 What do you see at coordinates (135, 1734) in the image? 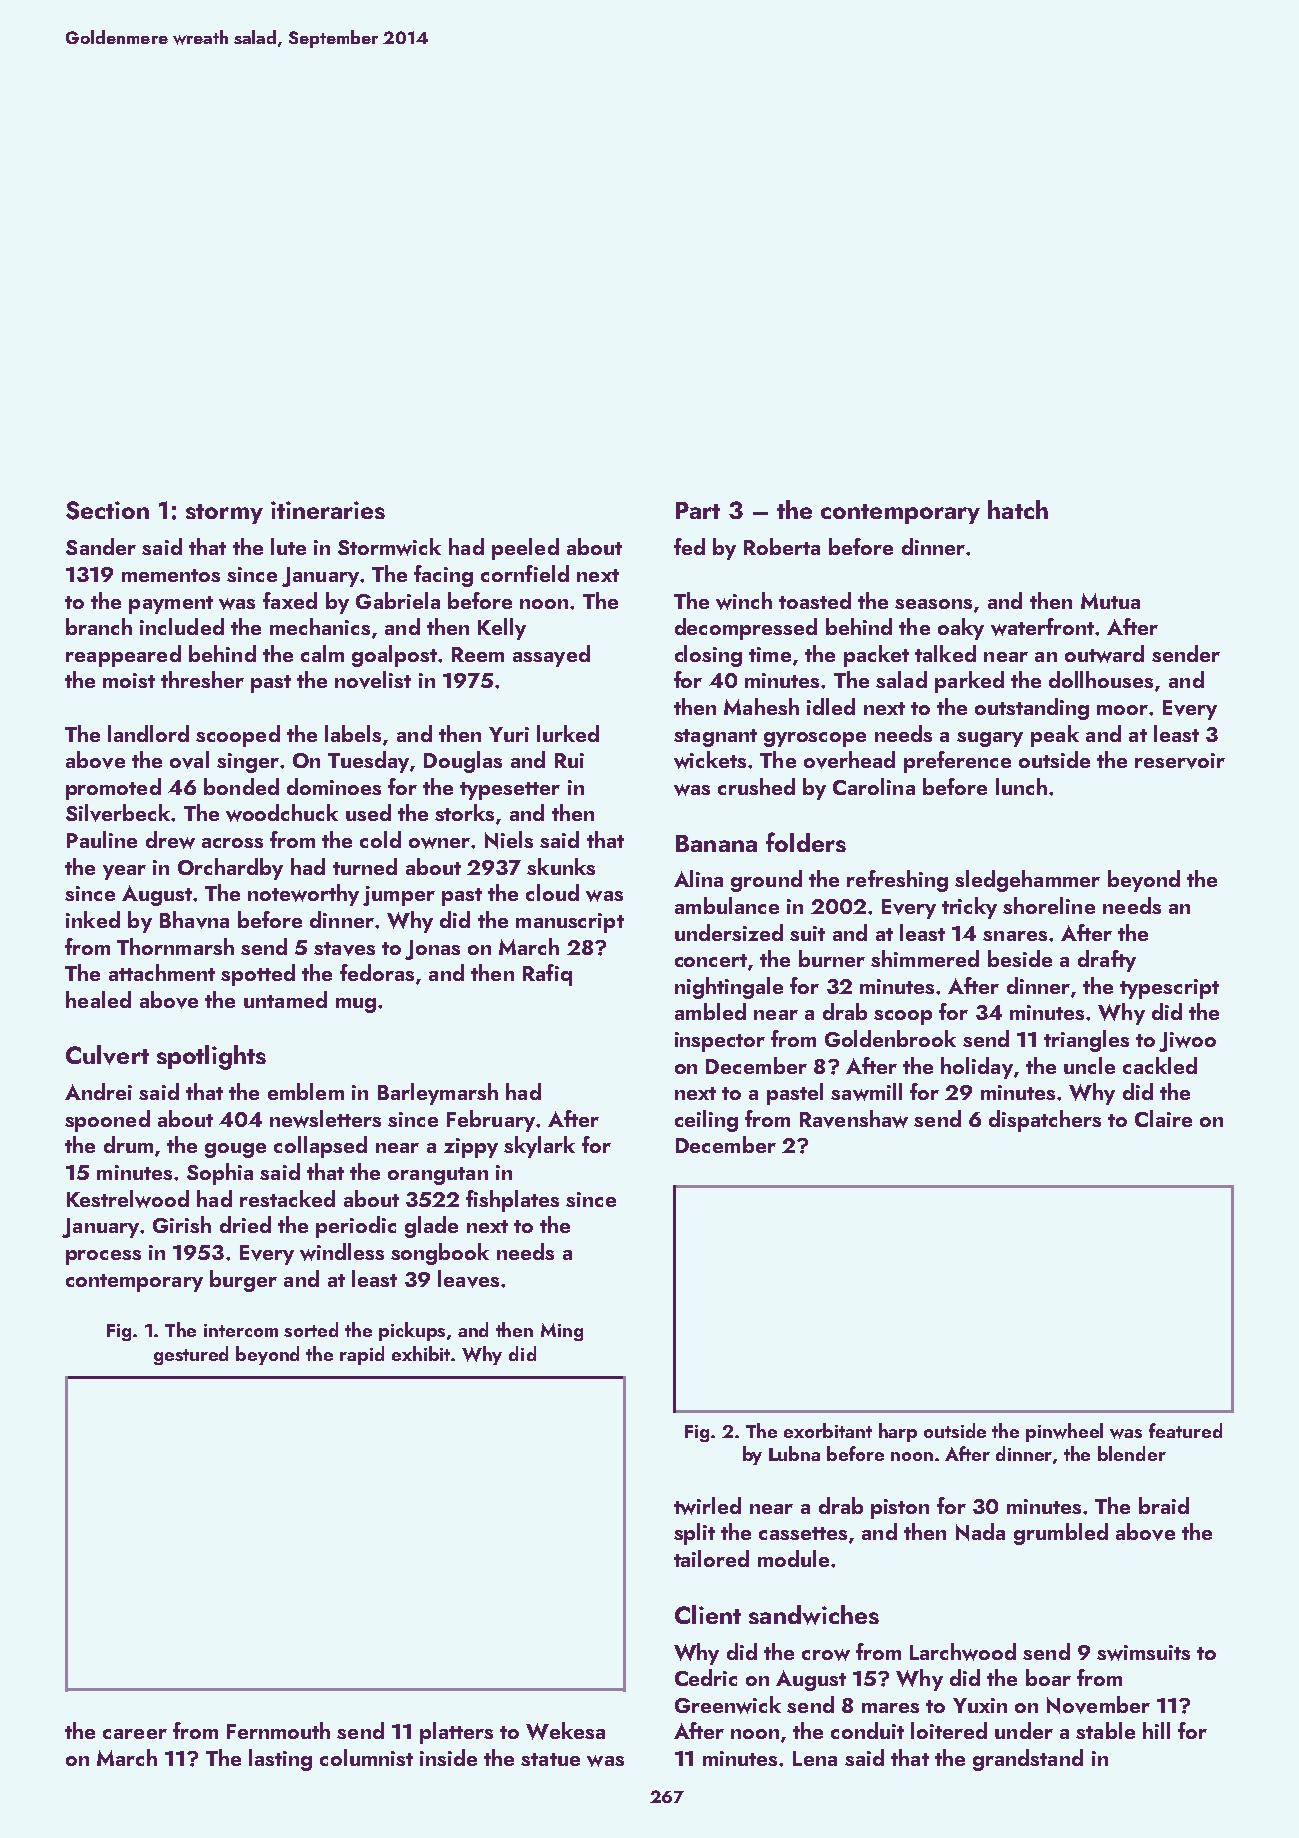
I see `career` at bounding box center [135, 1734].
